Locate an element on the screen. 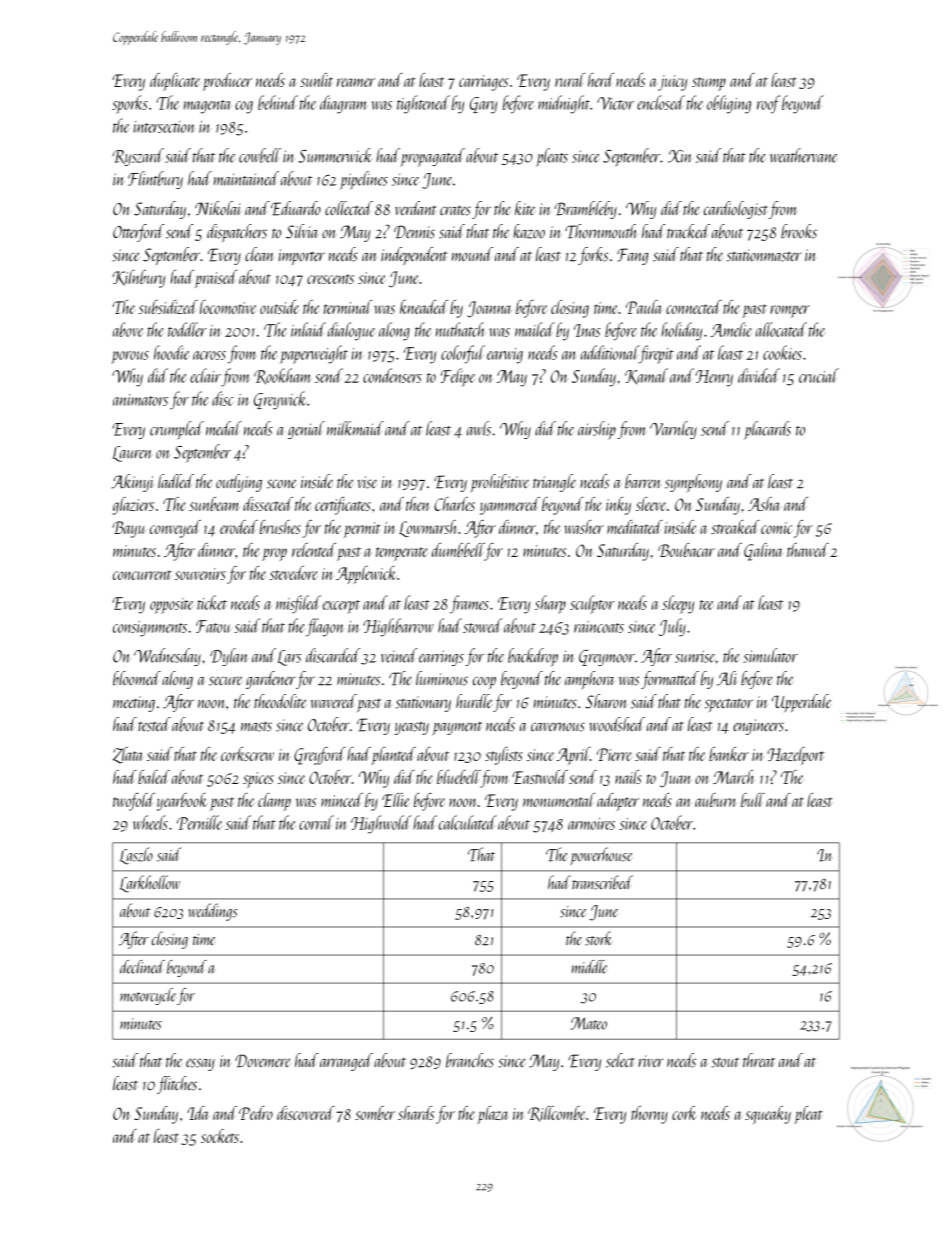 The width and height of the screenshot is (952, 1233). Rillcombe is located at coordinates (556, 1114).
